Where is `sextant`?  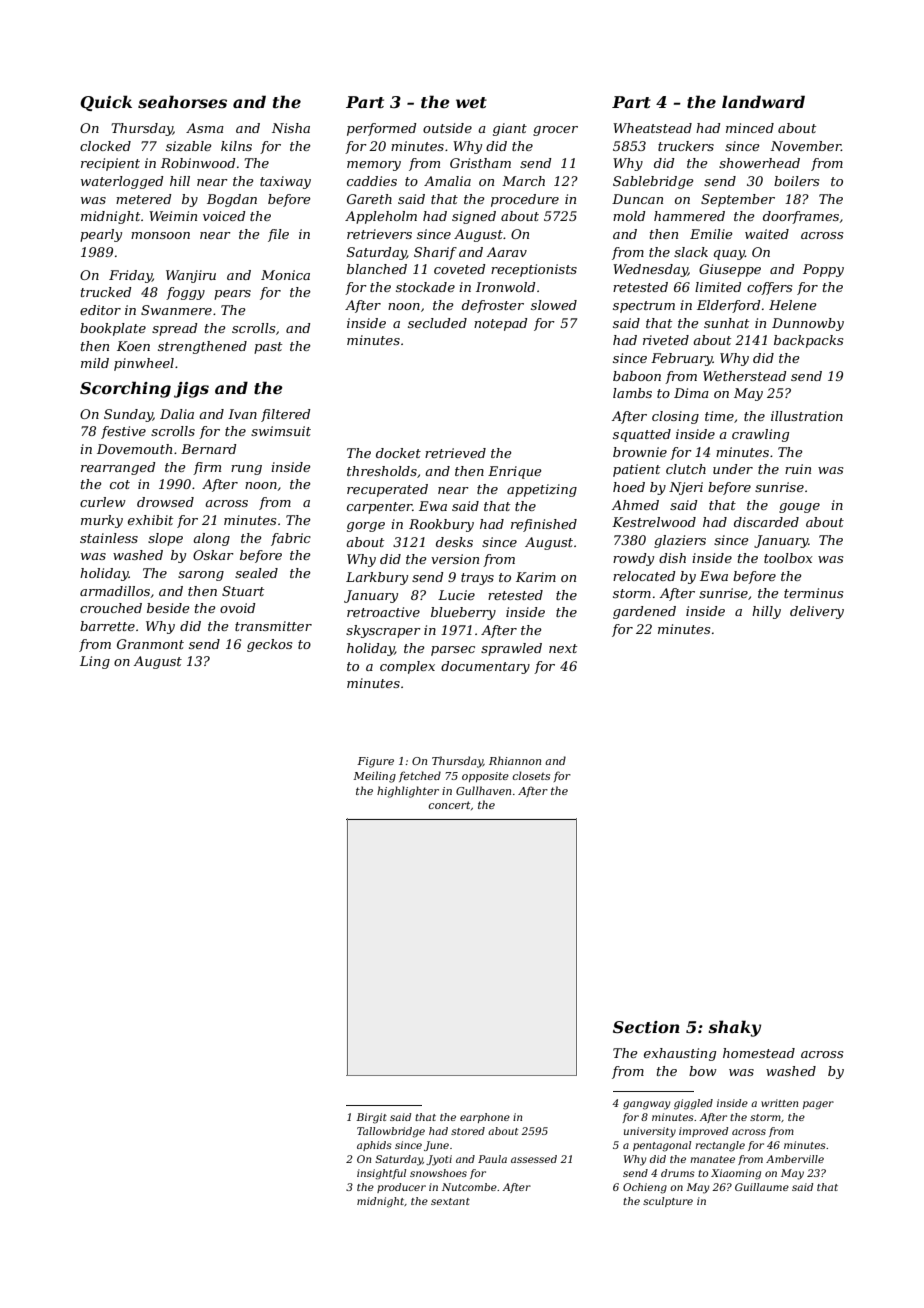 sextant is located at coordinates (450, 1201).
